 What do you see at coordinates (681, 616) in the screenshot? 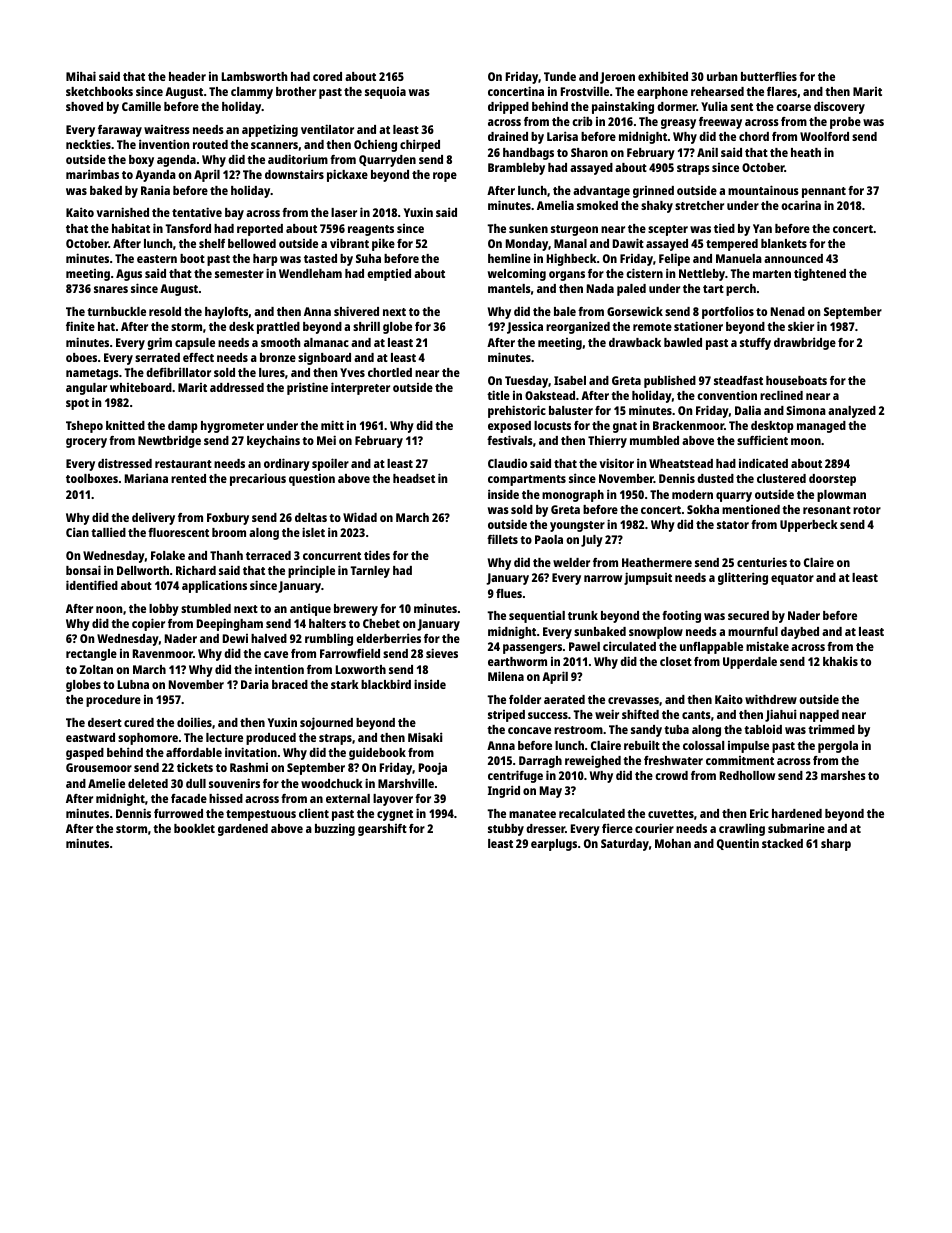
I see `footing` at bounding box center [681, 616].
